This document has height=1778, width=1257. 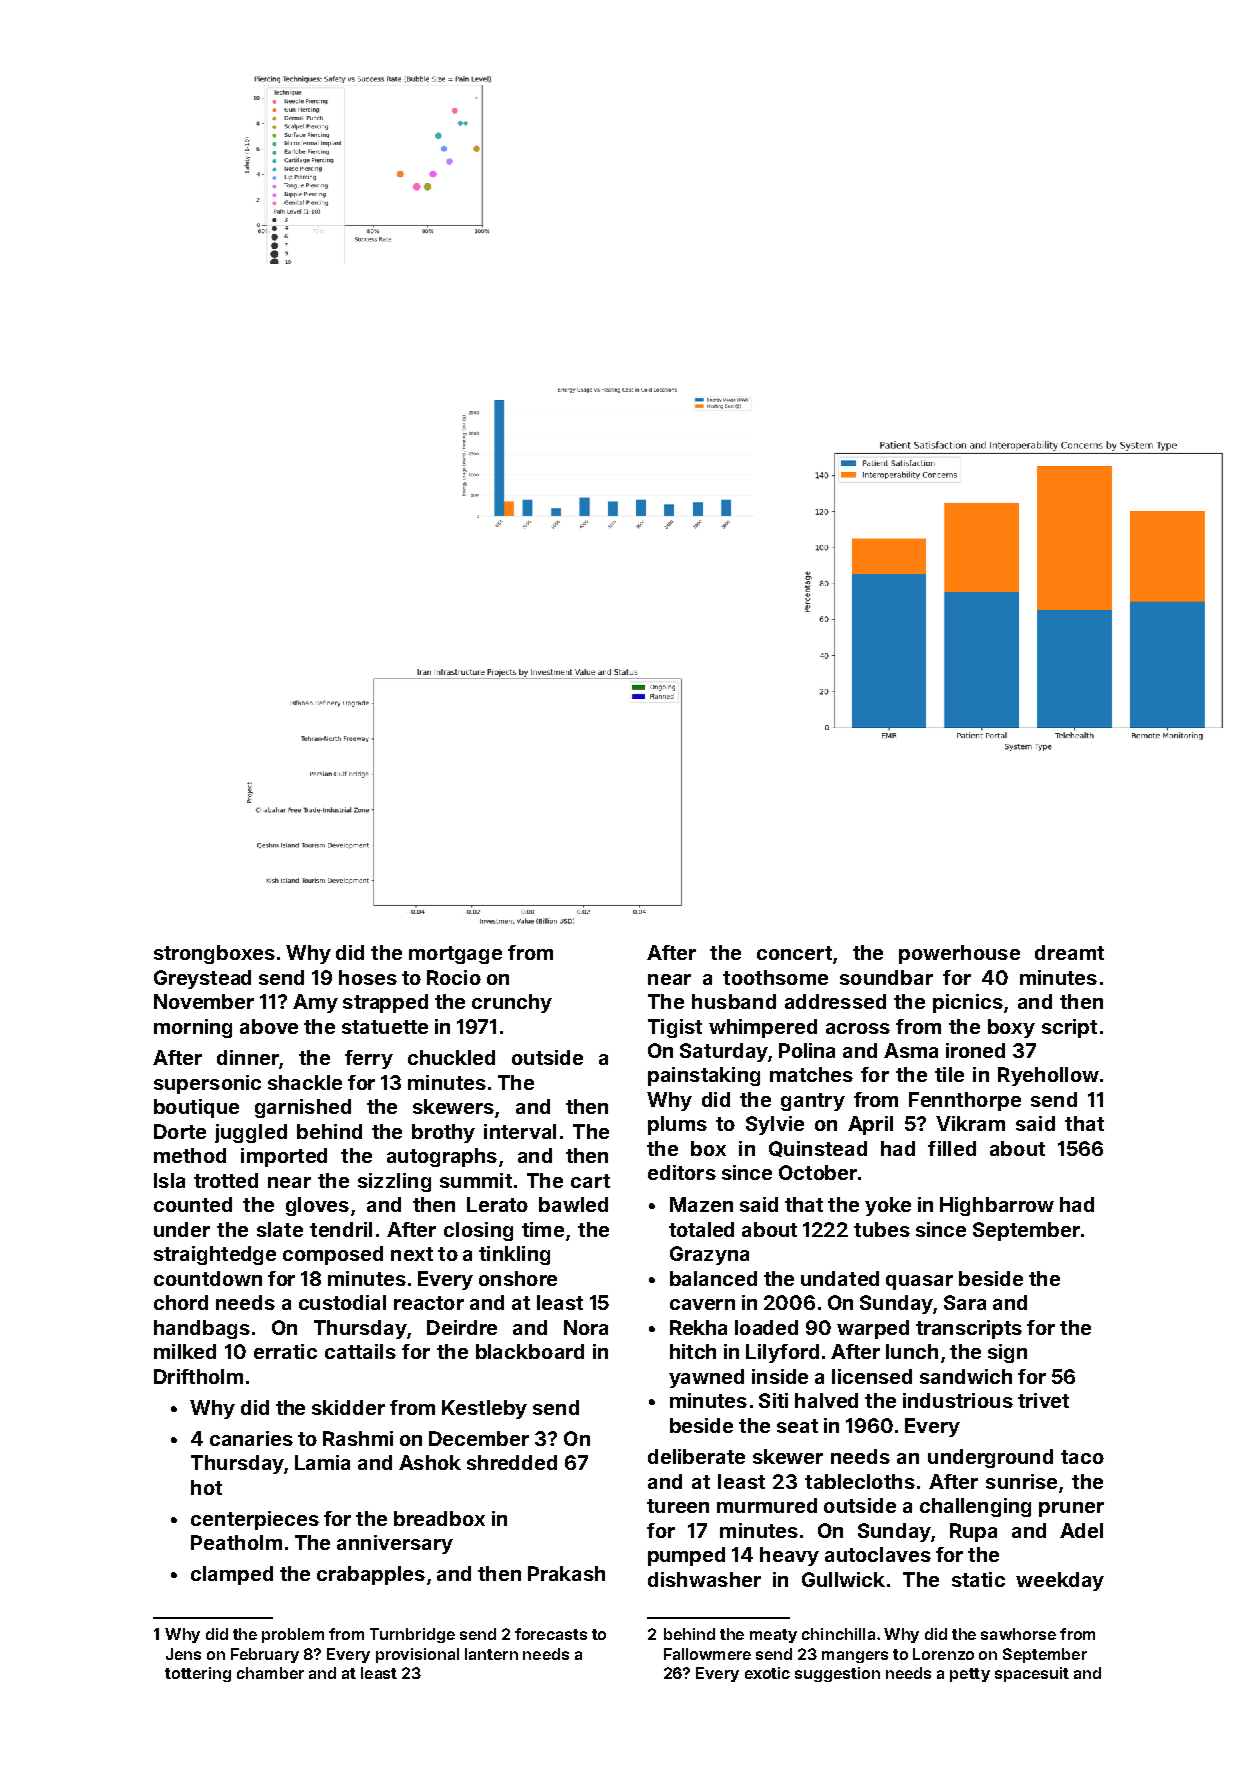 I want to click on tendril, so click(x=341, y=1229).
